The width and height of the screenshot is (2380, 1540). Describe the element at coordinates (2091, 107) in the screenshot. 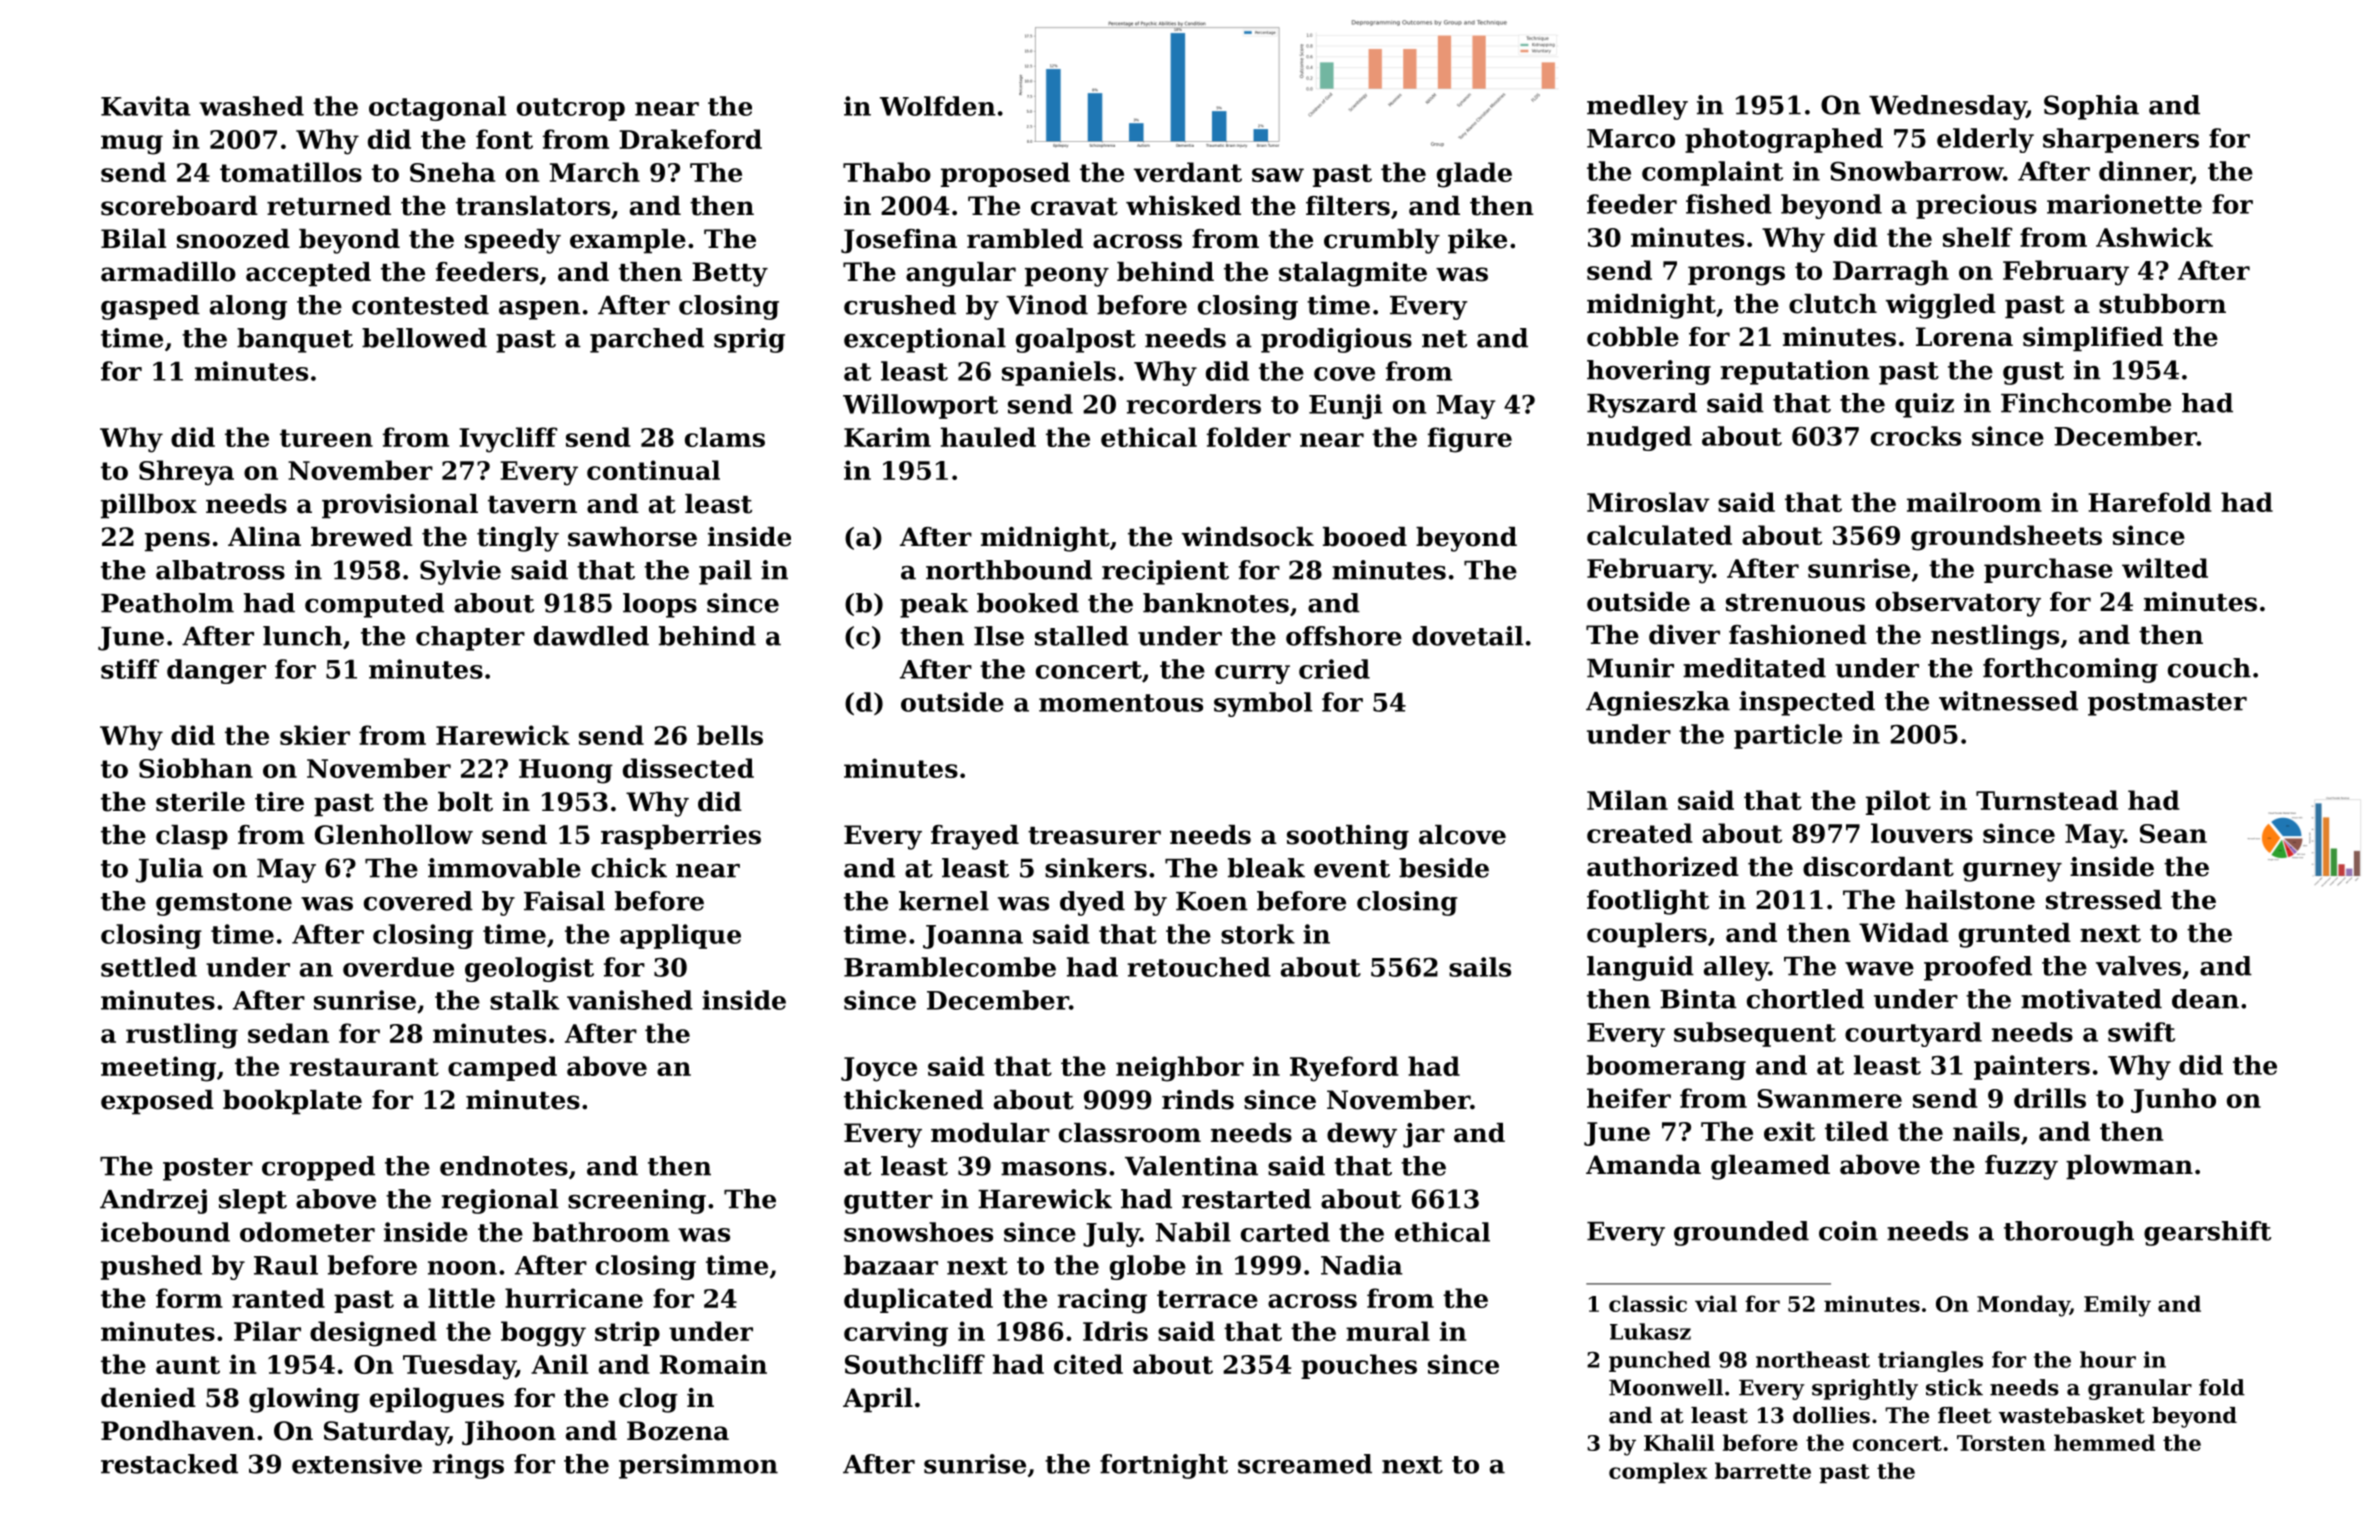

I see `Sophia` at that location.
